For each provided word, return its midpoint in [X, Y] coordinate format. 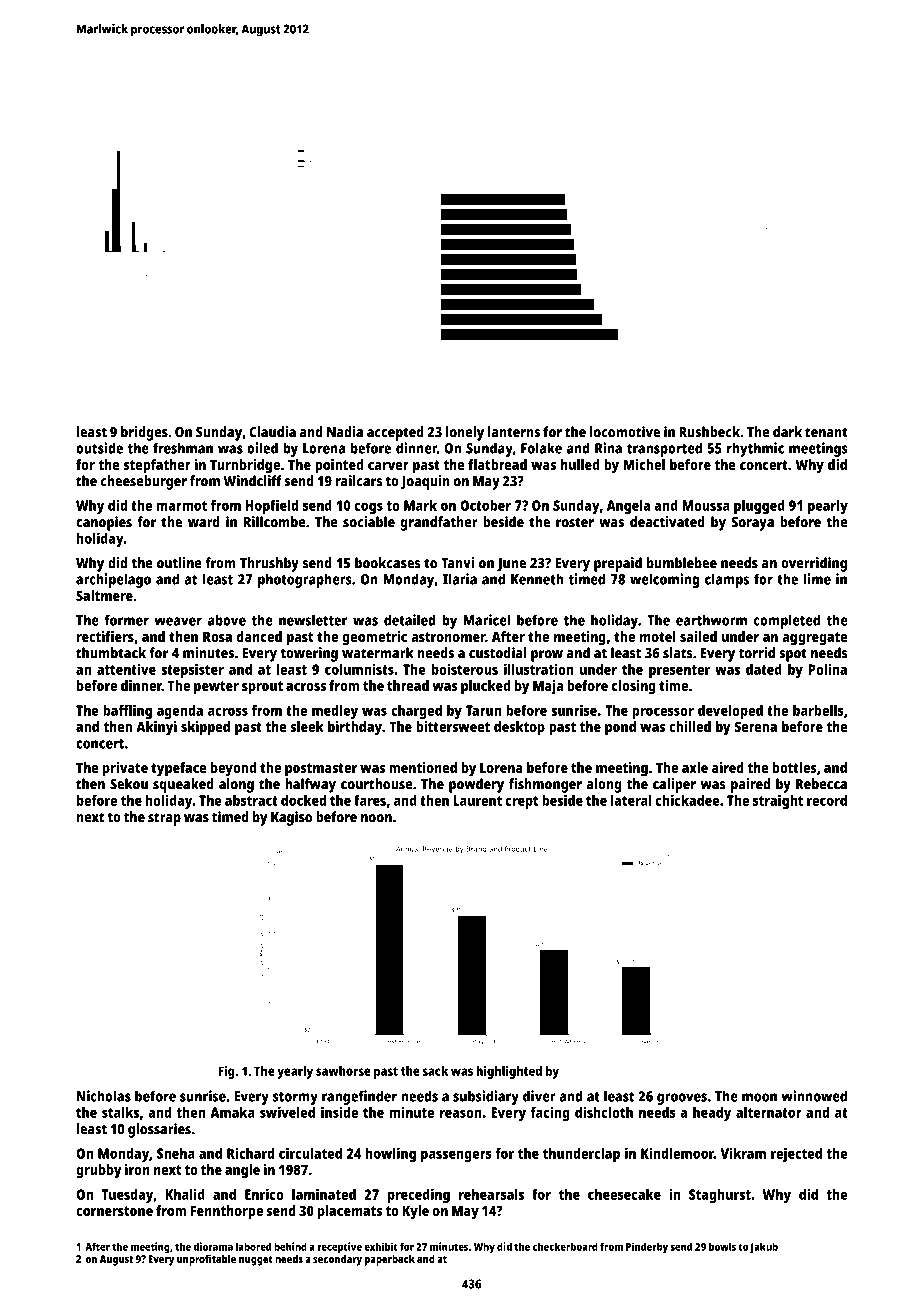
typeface [179, 769]
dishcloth [604, 1112]
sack [435, 1071]
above [227, 620]
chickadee [688, 800]
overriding [814, 564]
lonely [465, 433]
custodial [497, 653]
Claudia [272, 432]
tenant [826, 432]
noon [376, 818]
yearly [295, 1072]
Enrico [264, 1194]
